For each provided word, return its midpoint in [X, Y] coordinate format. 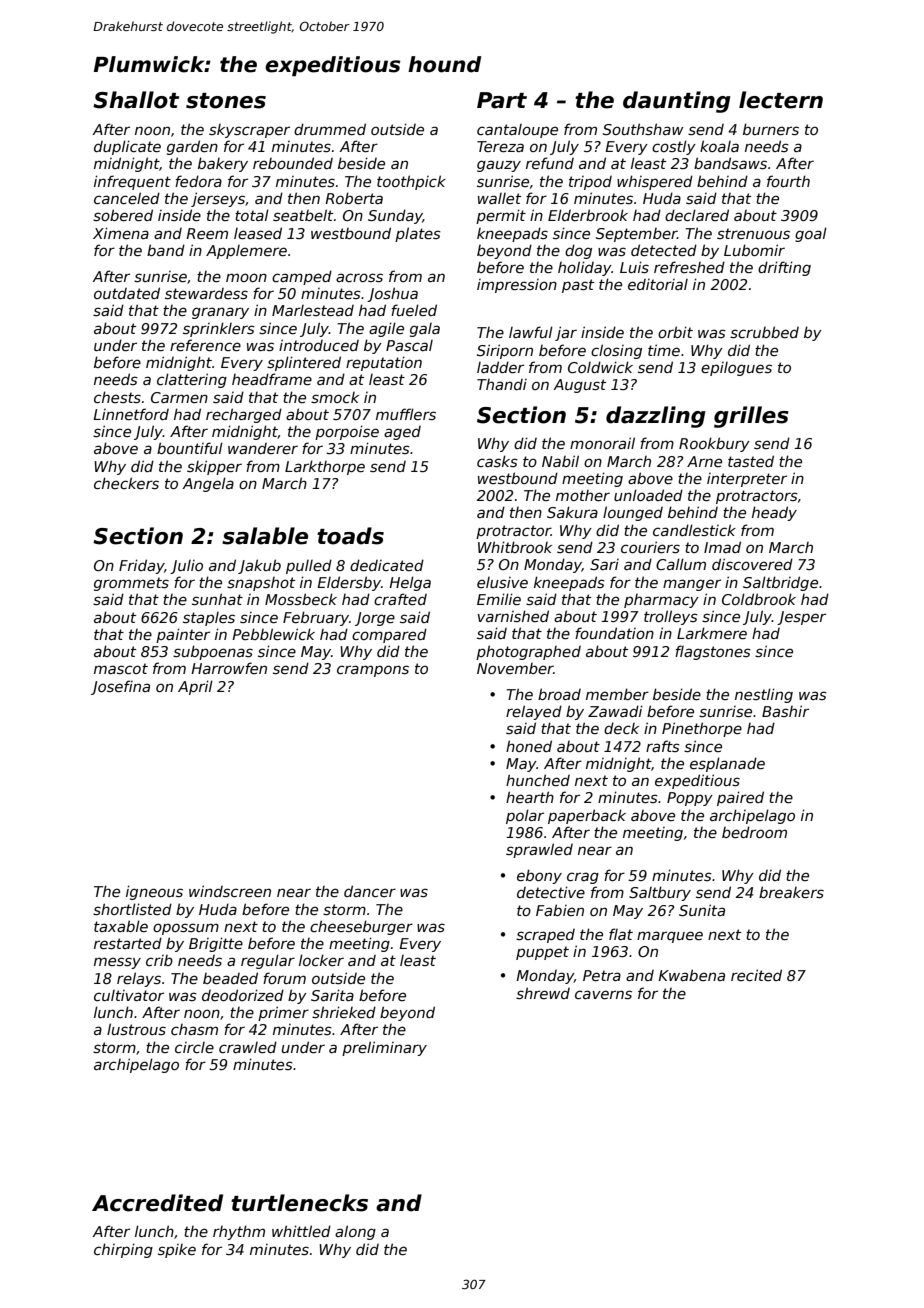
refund [550, 163]
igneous [154, 892]
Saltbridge [780, 583]
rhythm [239, 1232]
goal [811, 234]
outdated [127, 293]
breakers [791, 892]
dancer [370, 891]
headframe [272, 379]
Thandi [502, 384]
